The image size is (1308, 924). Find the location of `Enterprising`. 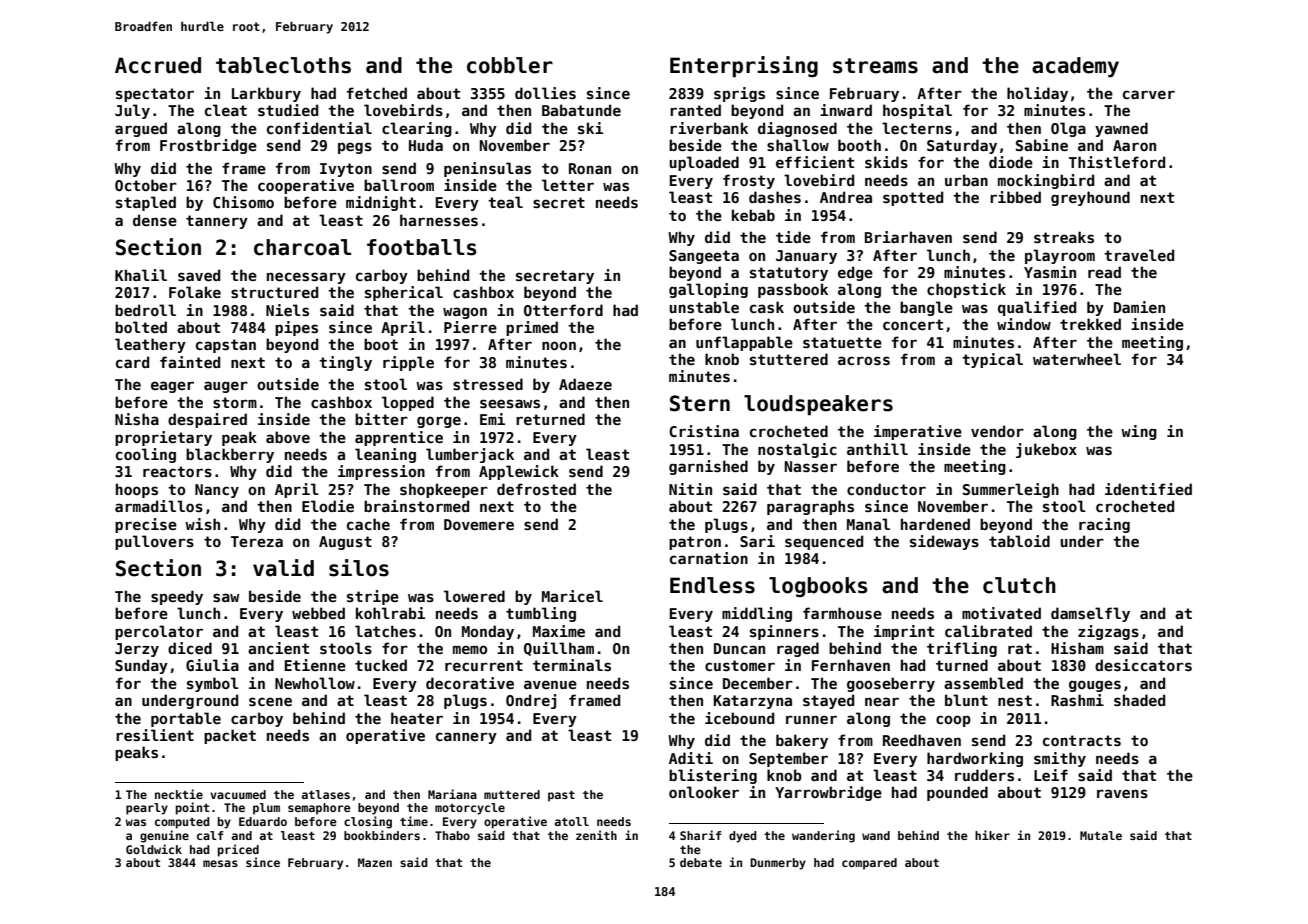

Enterprising is located at coordinates (744, 67).
